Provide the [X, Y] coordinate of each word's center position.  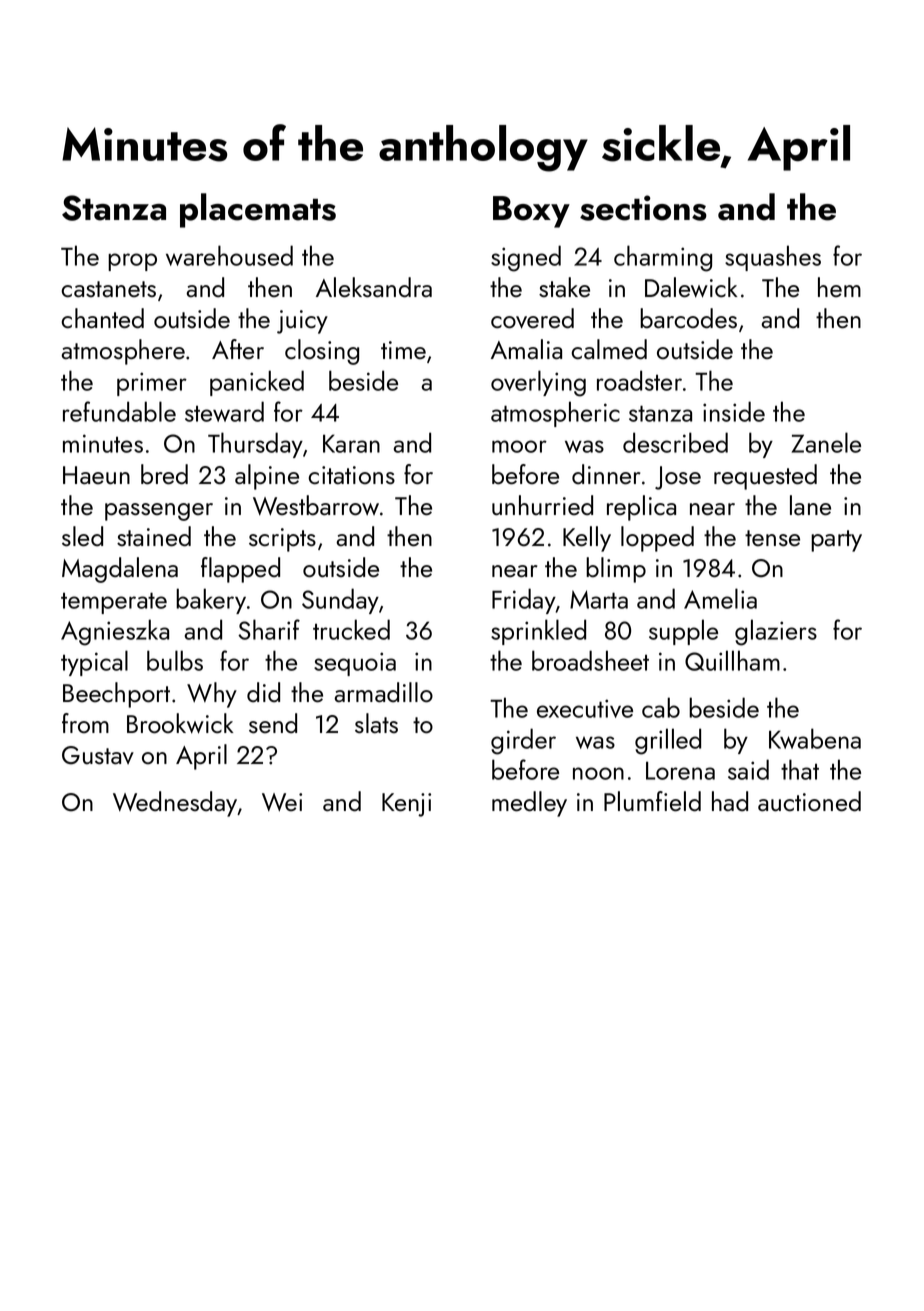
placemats [258, 210]
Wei [282, 802]
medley [529, 804]
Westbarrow [316, 505]
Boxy [531, 212]
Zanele [826, 442]
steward [224, 411]
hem [839, 287]
